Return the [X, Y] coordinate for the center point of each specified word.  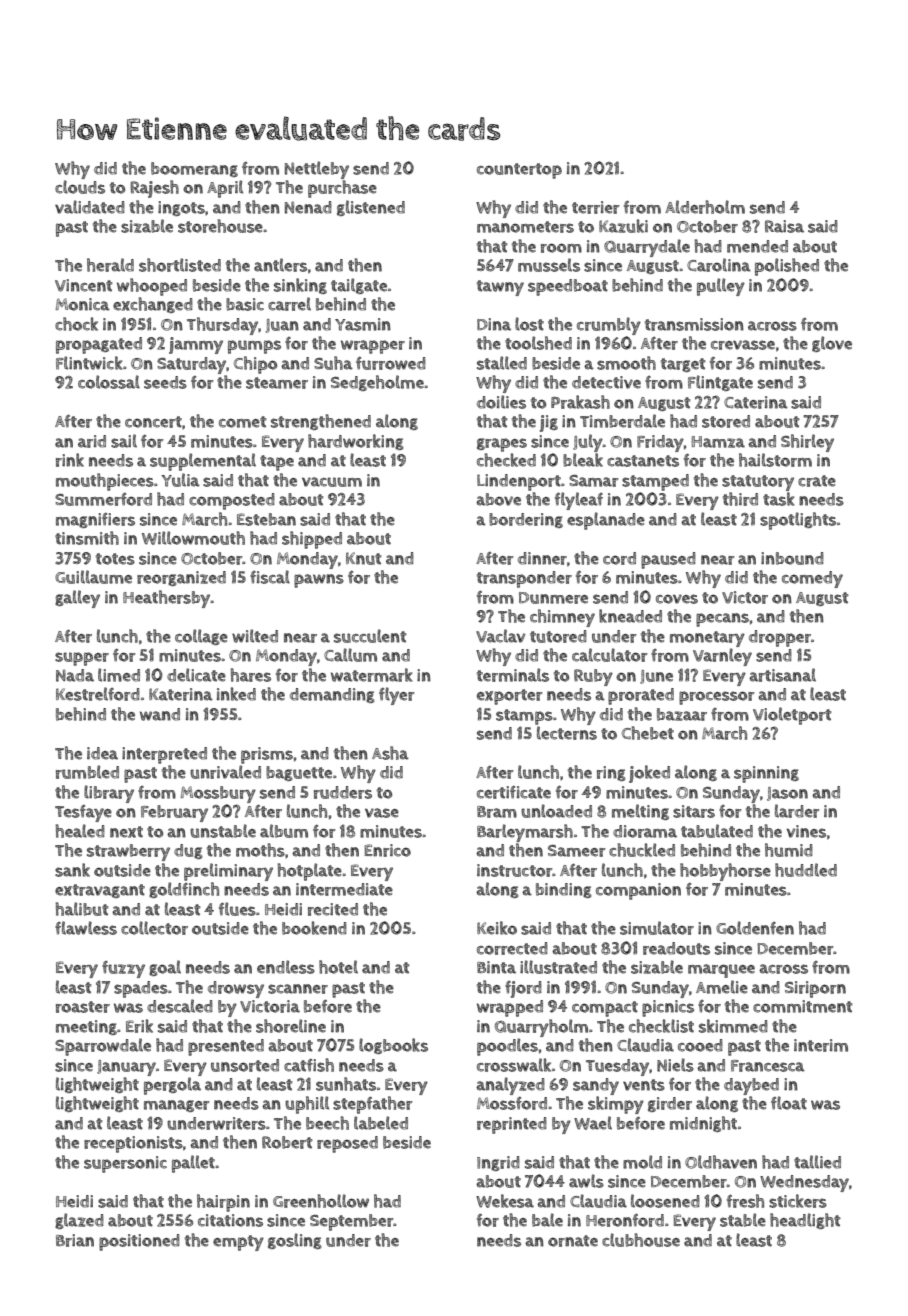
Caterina [756, 402]
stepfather [373, 1105]
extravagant [100, 891]
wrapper [373, 347]
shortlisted [180, 265]
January [126, 1068]
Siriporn [815, 989]
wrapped [510, 1008]
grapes [502, 445]
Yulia [180, 480]
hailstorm [775, 460]
